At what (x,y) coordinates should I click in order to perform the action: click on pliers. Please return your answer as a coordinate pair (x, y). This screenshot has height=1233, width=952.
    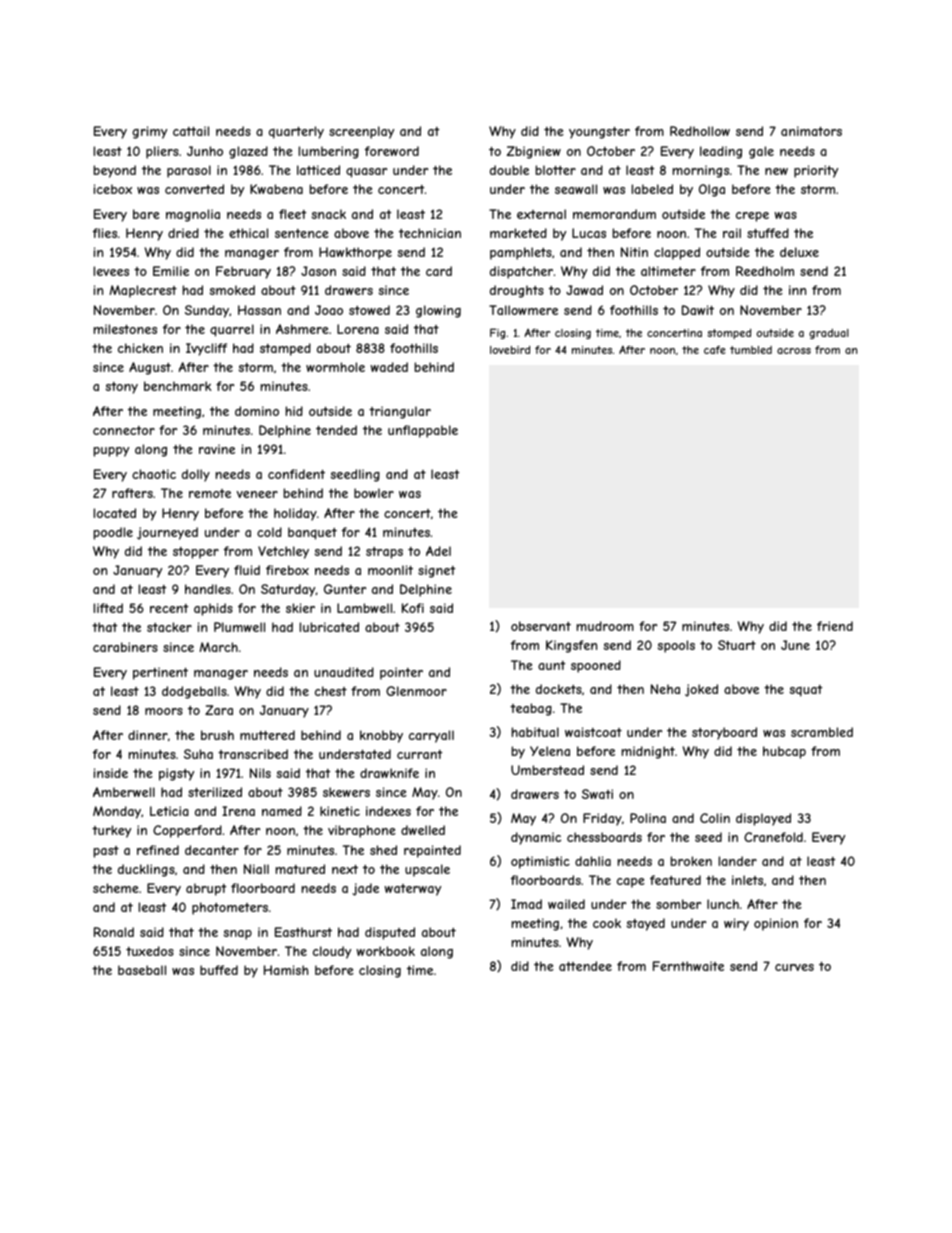
    Looking at the image, I should click on (162, 152).
